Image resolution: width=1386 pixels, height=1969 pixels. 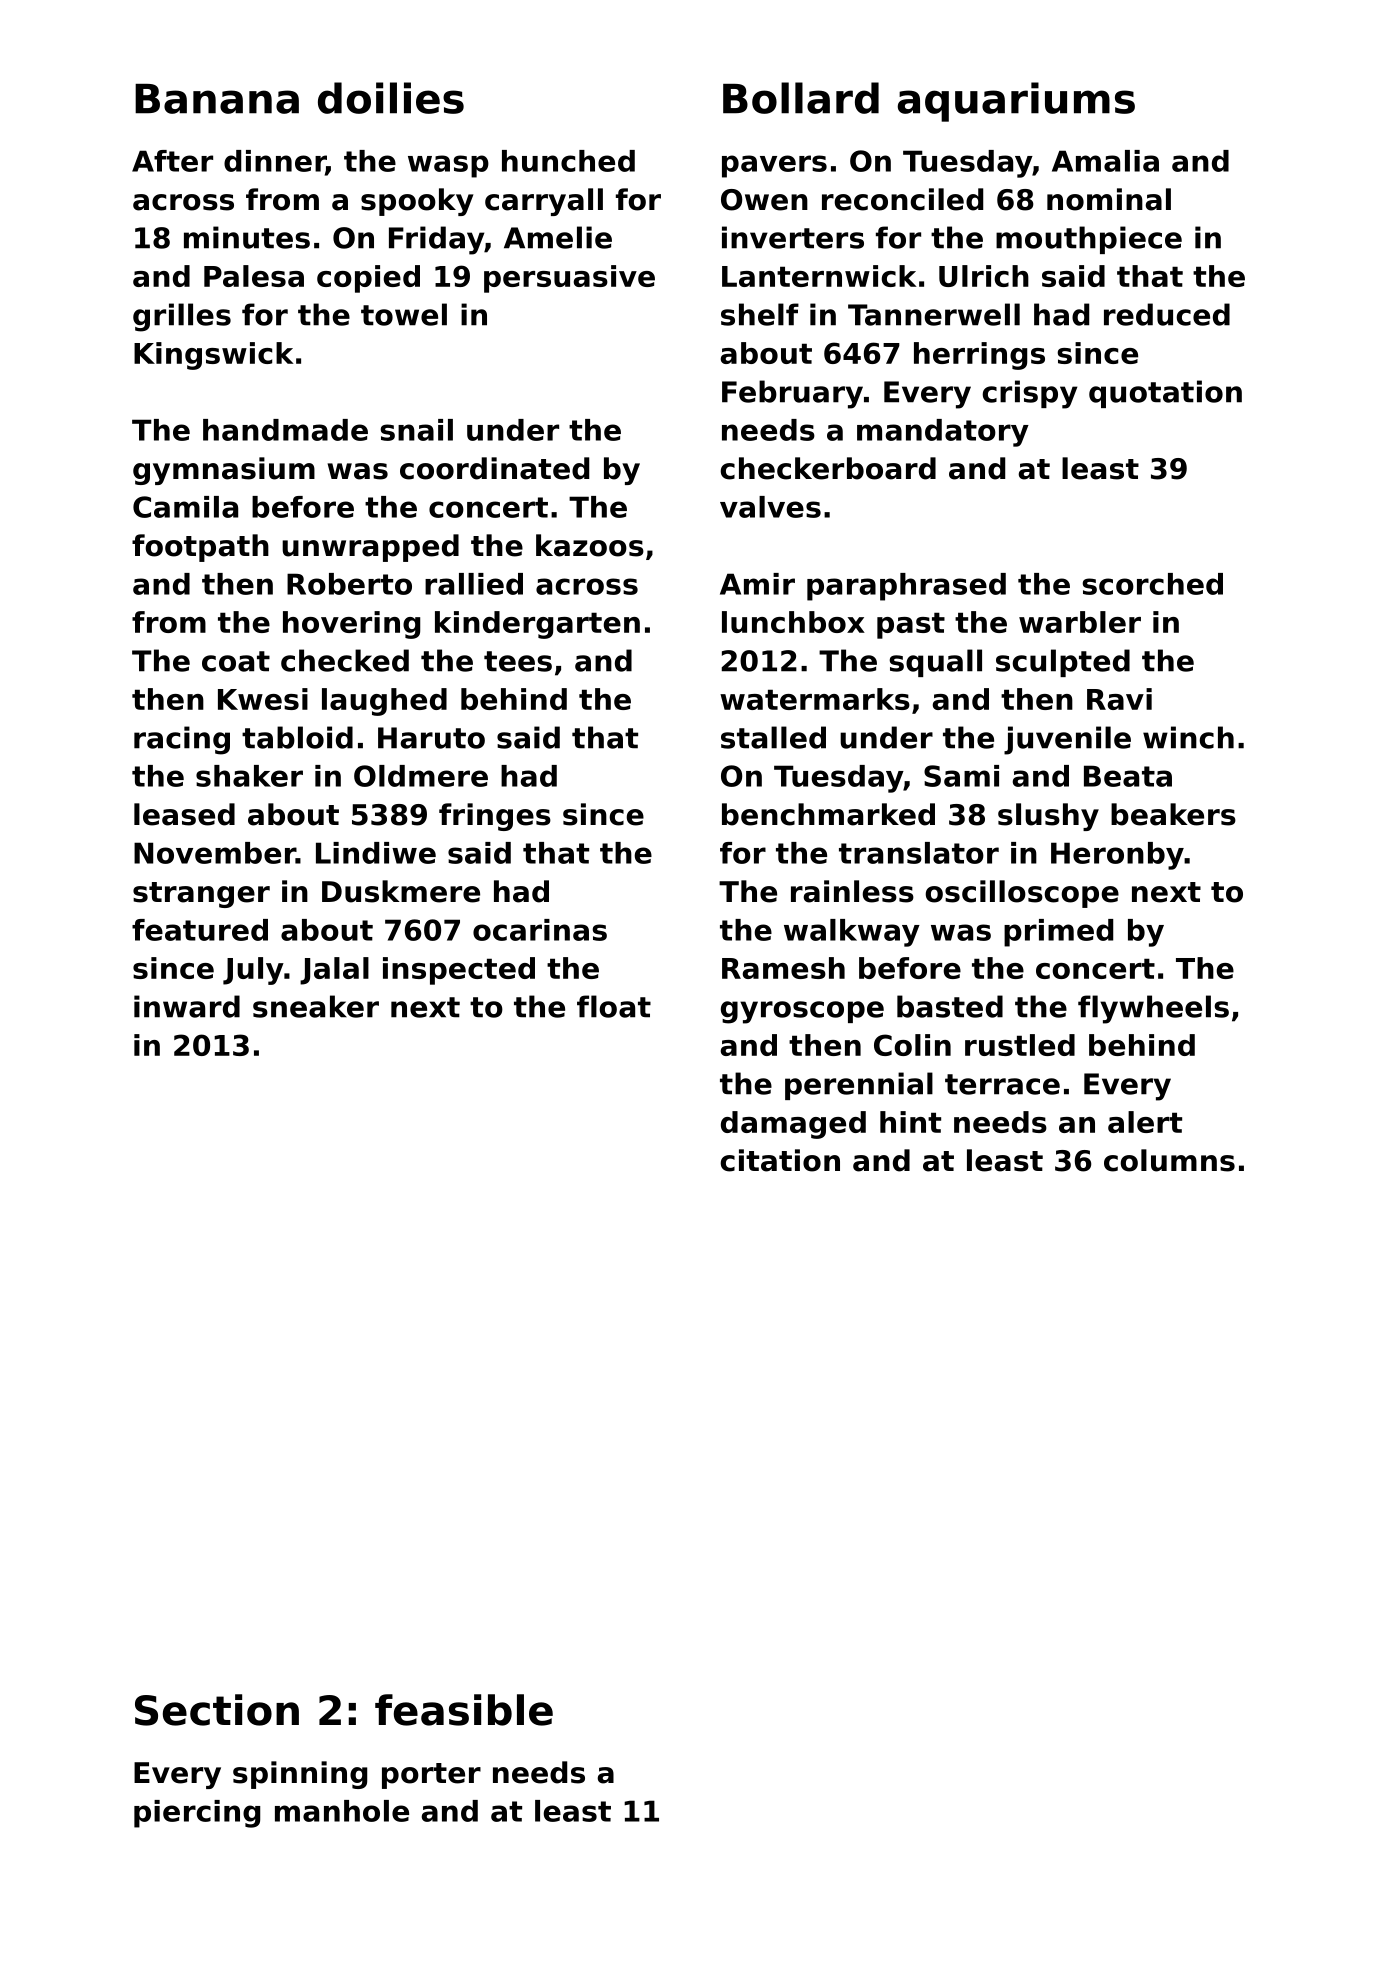 I want to click on aquariums, so click(x=1016, y=102).
